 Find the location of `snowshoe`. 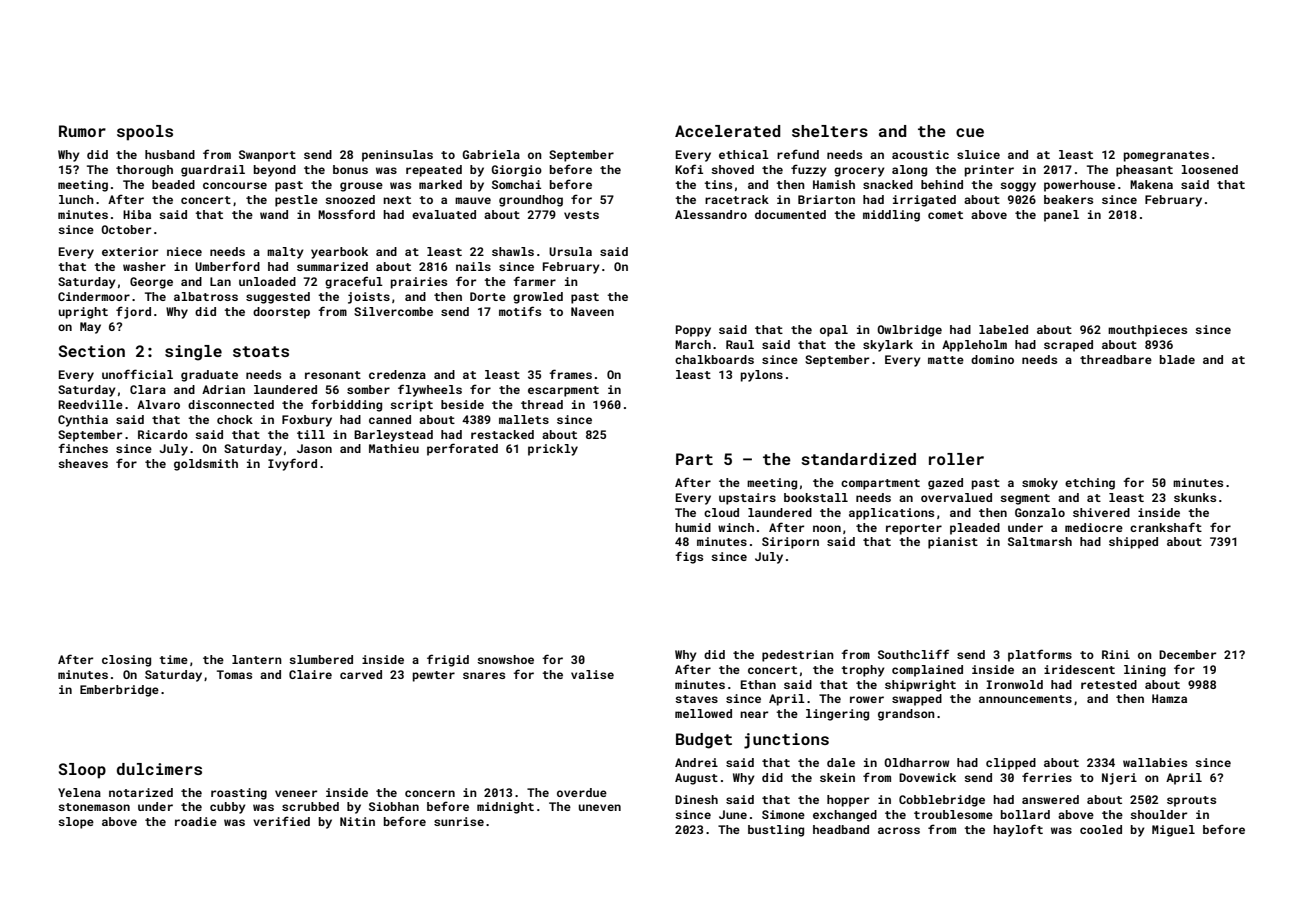

snowshoe is located at coordinates (505, 659).
